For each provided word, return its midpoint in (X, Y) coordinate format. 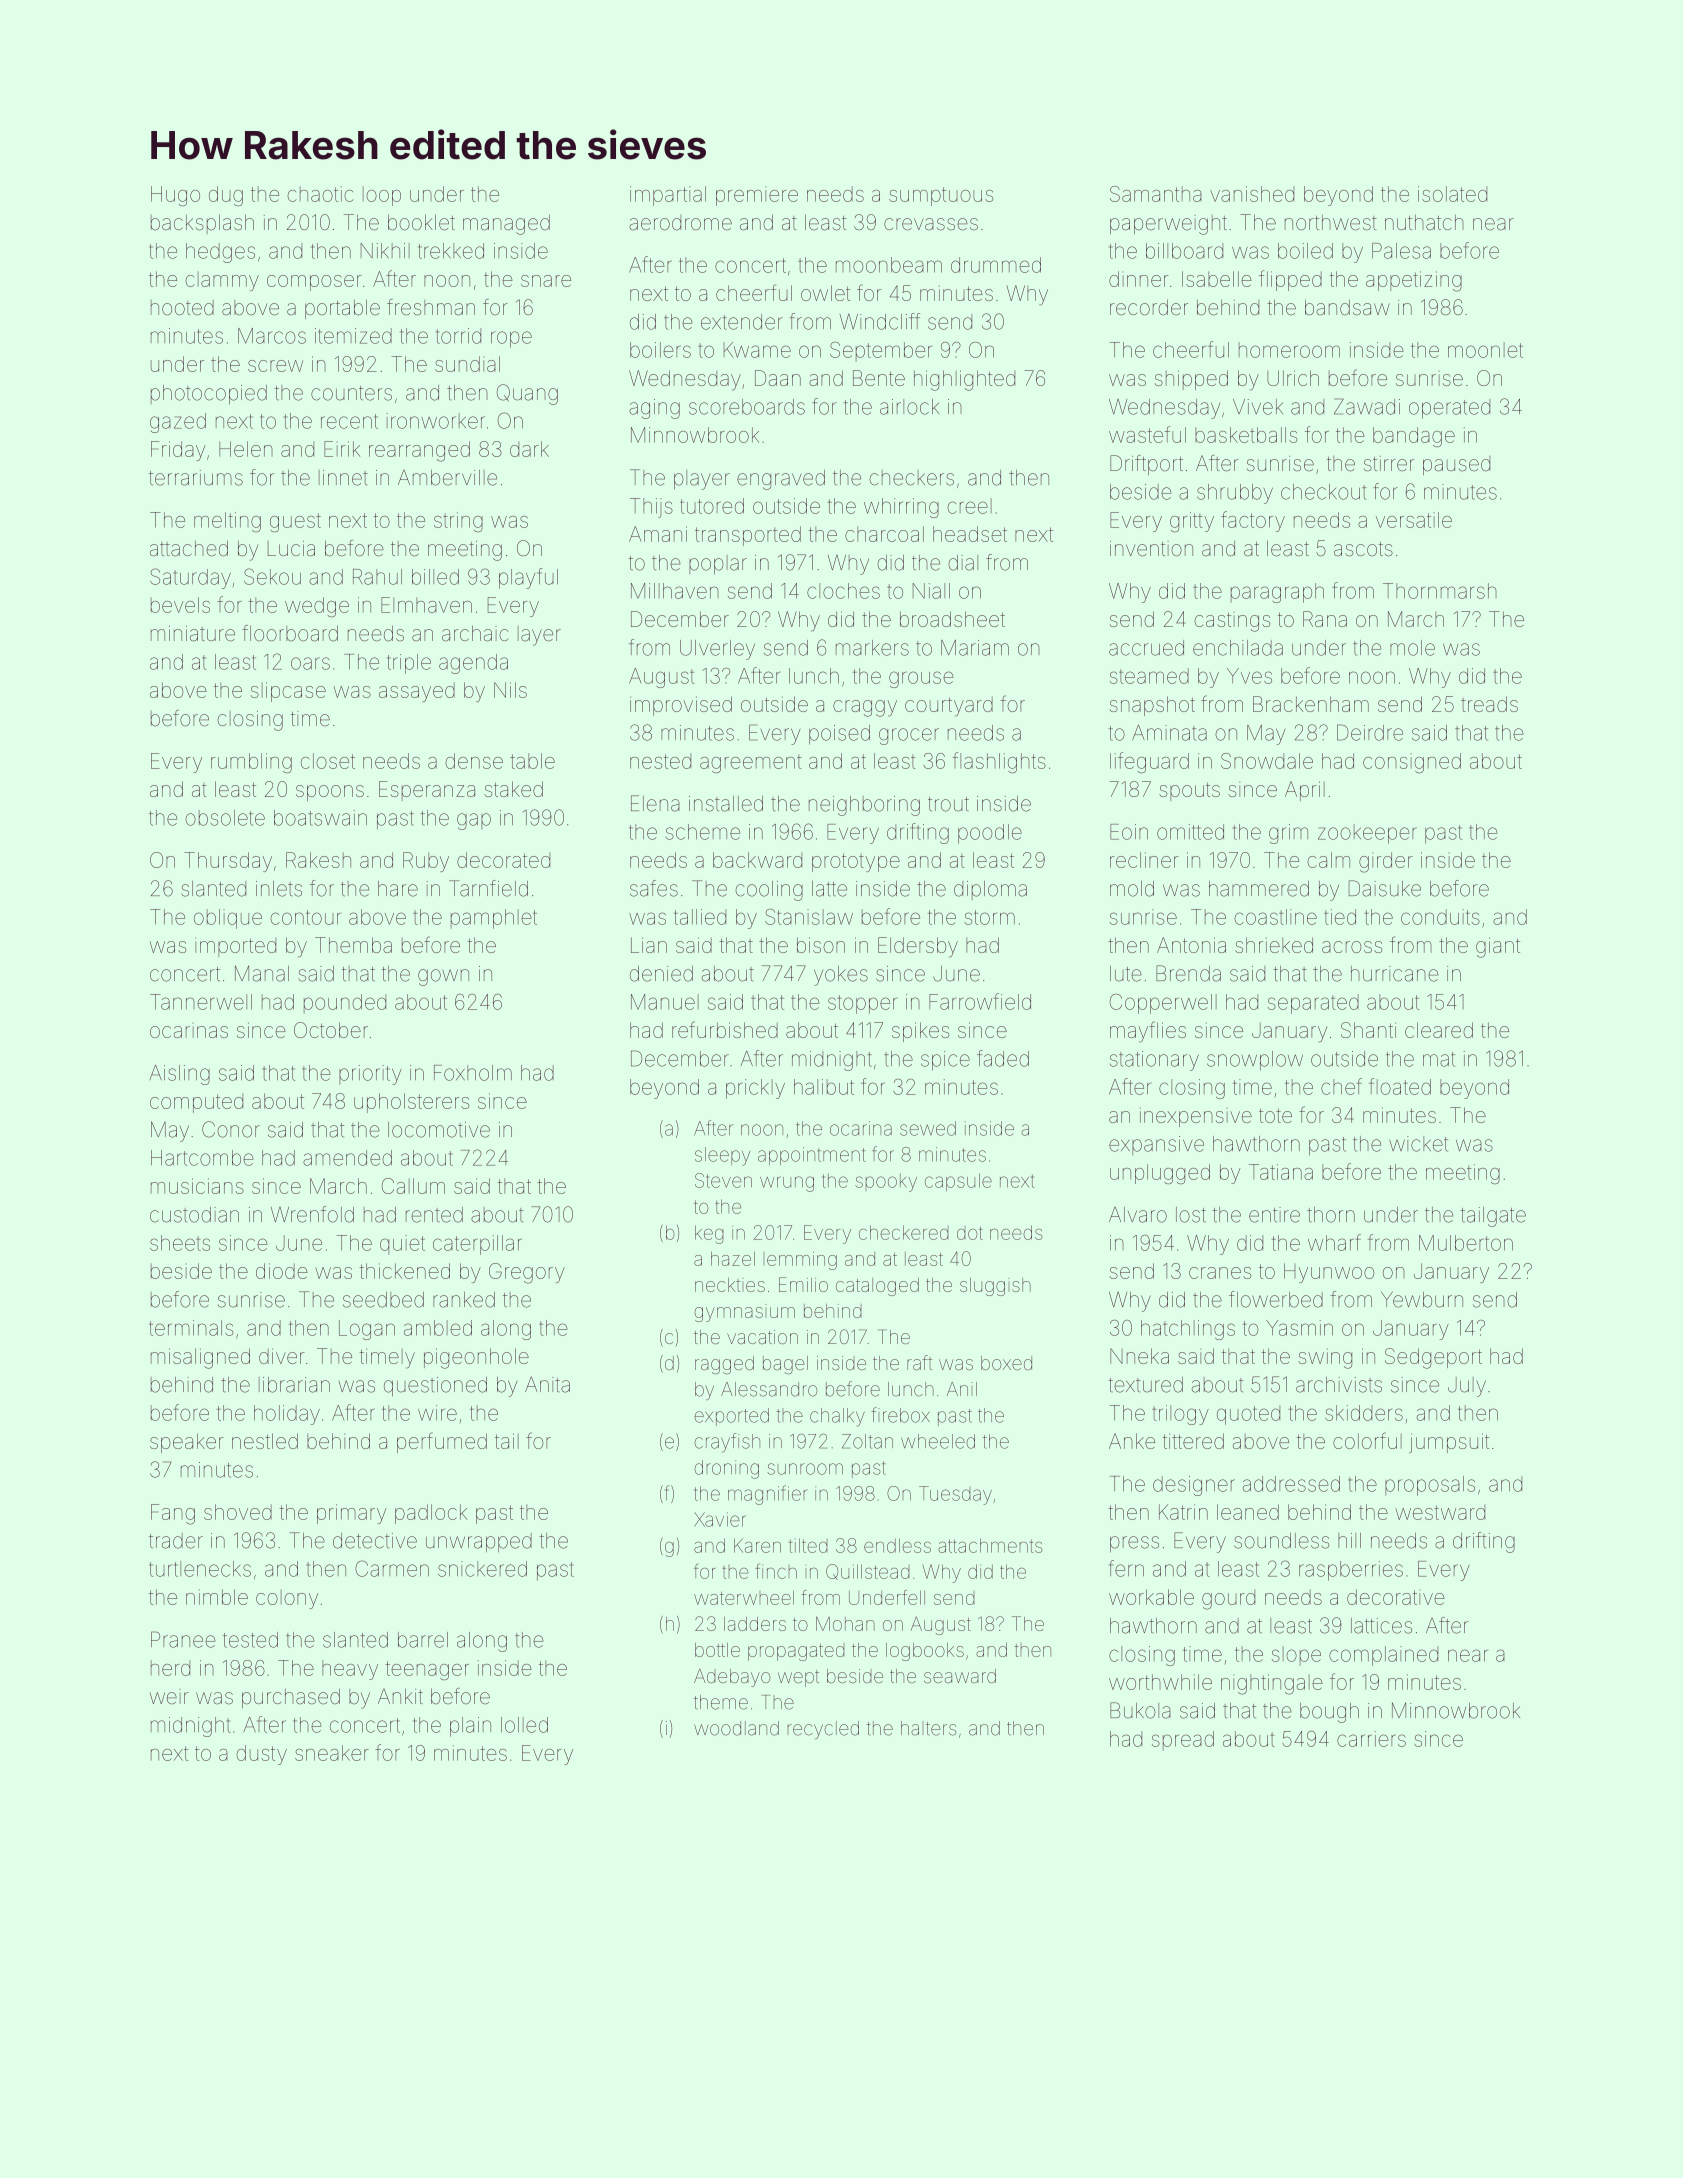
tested (250, 1640)
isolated (1452, 194)
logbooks (925, 1652)
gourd (1228, 1600)
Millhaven (675, 591)
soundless (1281, 1541)
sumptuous (941, 196)
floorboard (290, 633)
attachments (990, 1545)
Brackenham (1311, 704)
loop (382, 196)
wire (437, 1413)
